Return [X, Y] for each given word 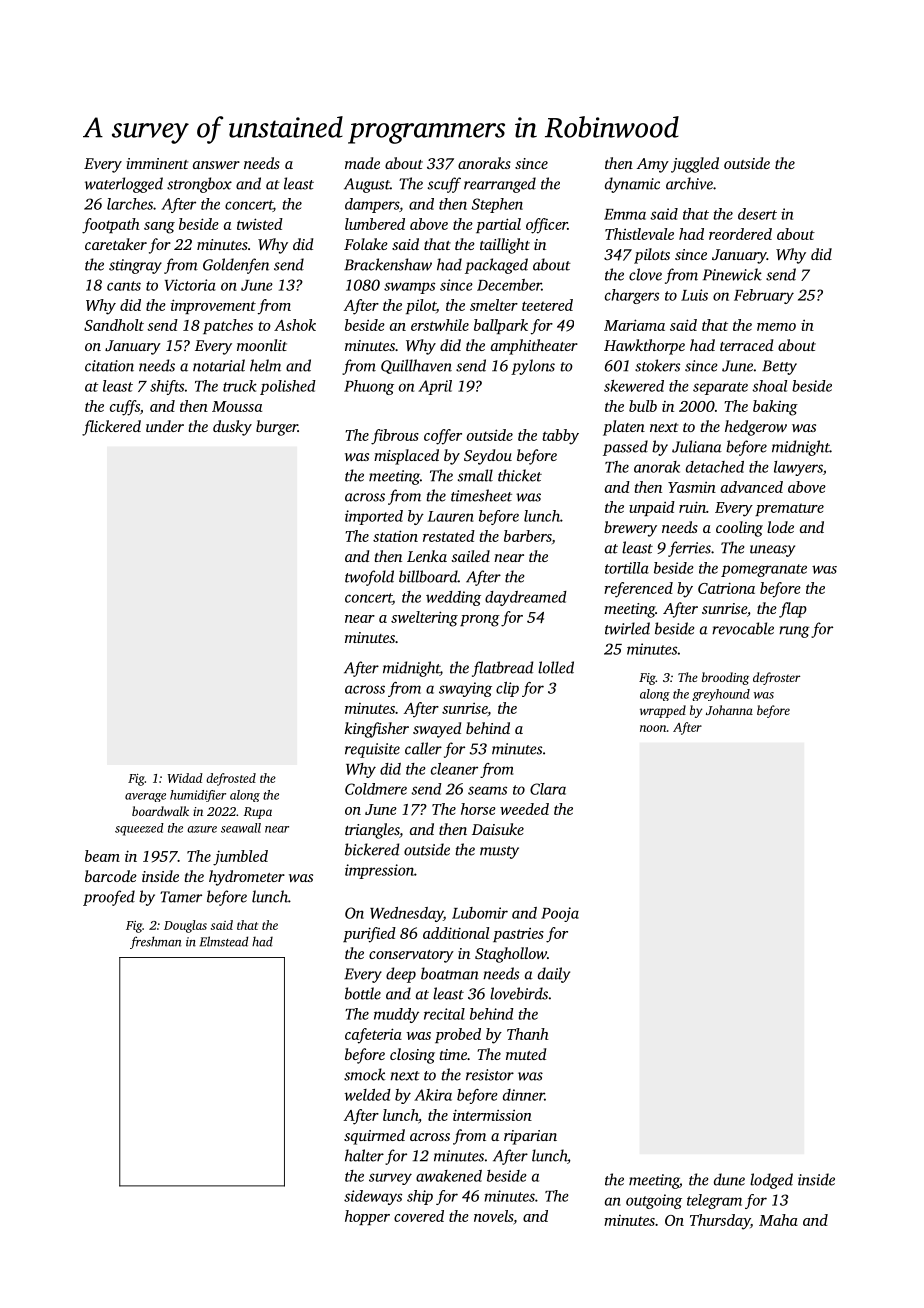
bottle [363, 993]
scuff [444, 185]
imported [374, 517]
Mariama [634, 325]
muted [526, 1054]
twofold [369, 578]
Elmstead [224, 941]
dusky [232, 428]
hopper [367, 1217]
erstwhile [440, 325]
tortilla [627, 568]
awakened [449, 1176]
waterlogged [124, 185]
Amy [653, 165]
